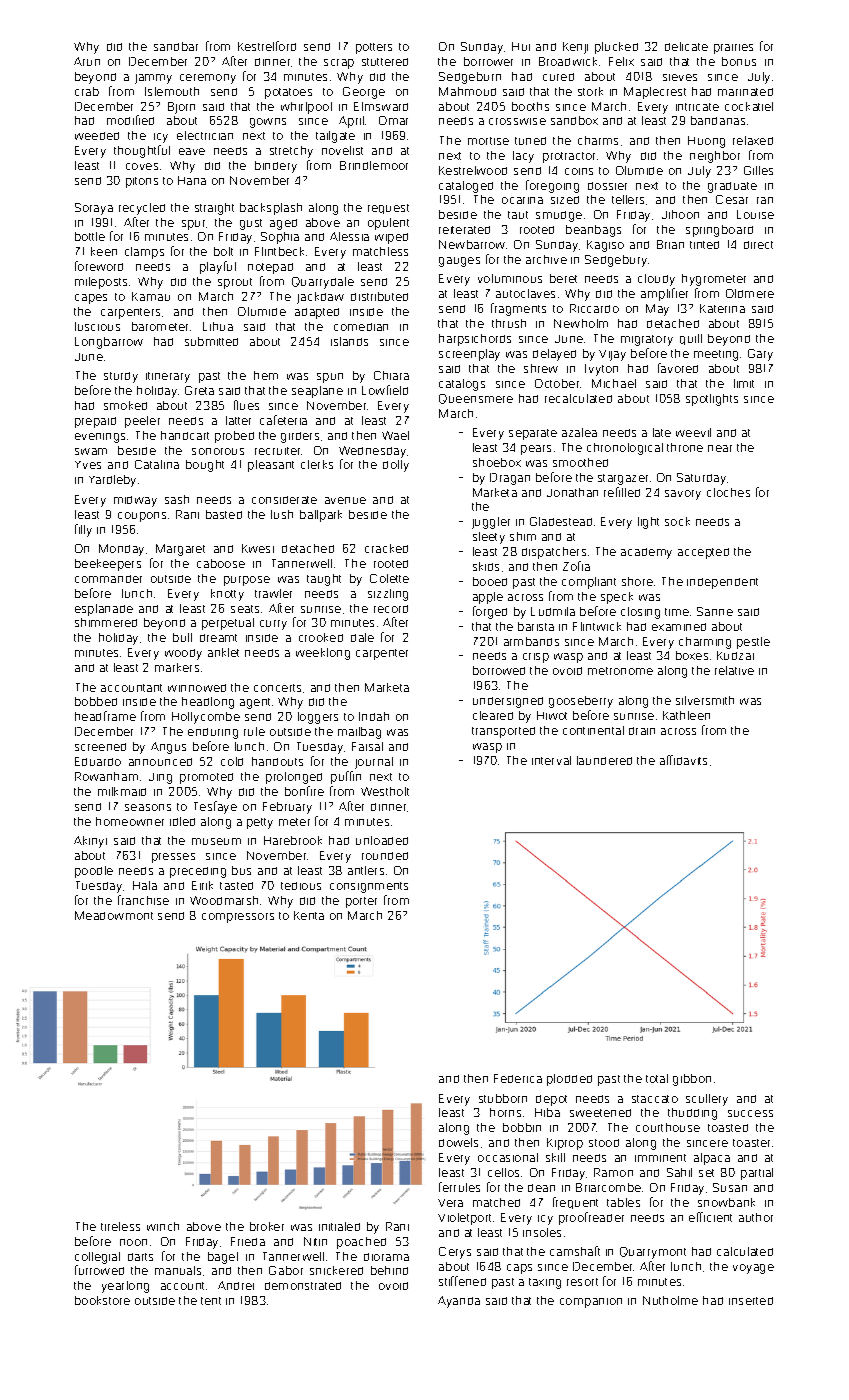 This screenshot has height=1400, width=849. Describe the element at coordinates (120, 1226) in the screenshot. I see `tireless` at that location.
